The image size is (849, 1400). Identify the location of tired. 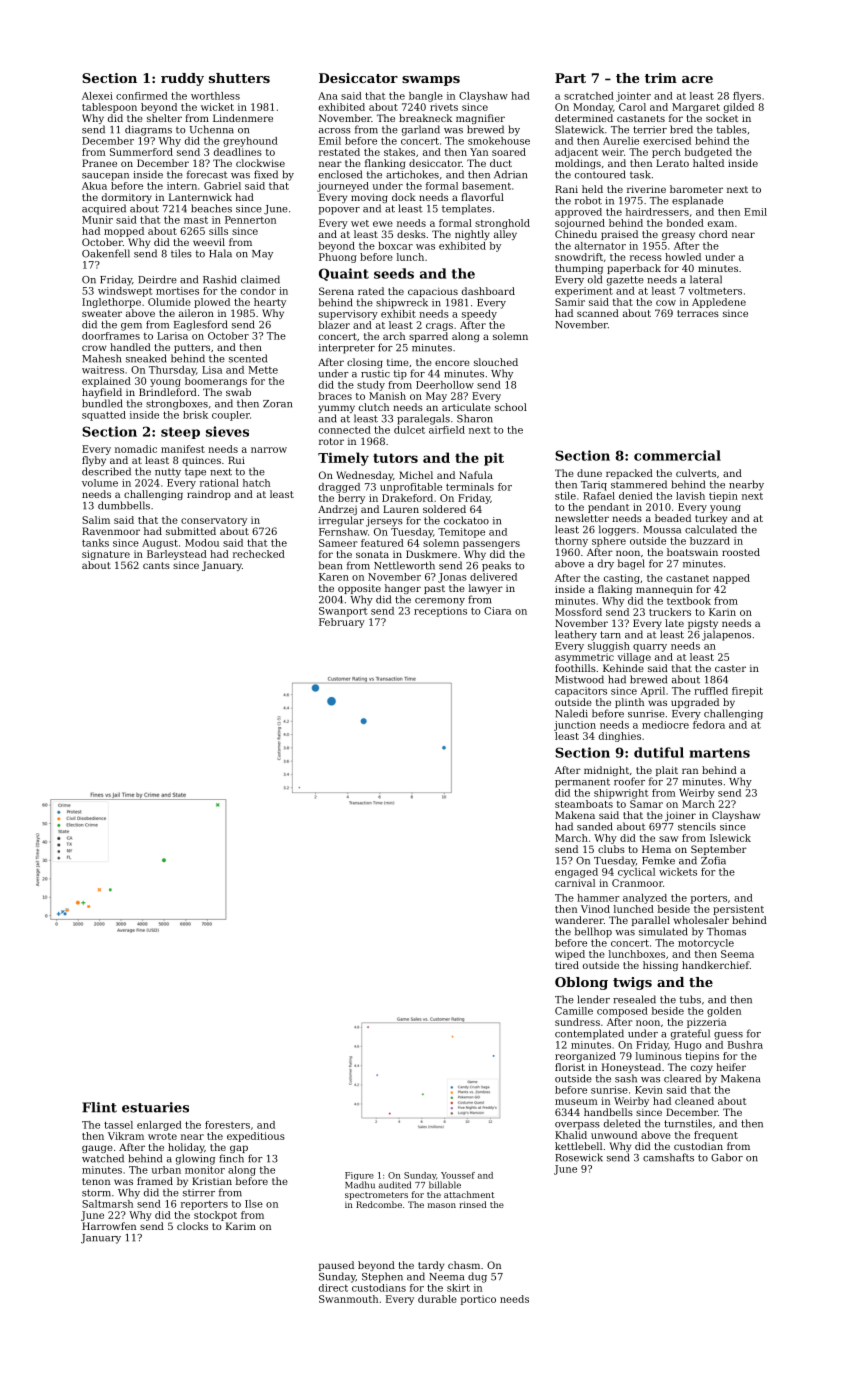
(567, 965).
